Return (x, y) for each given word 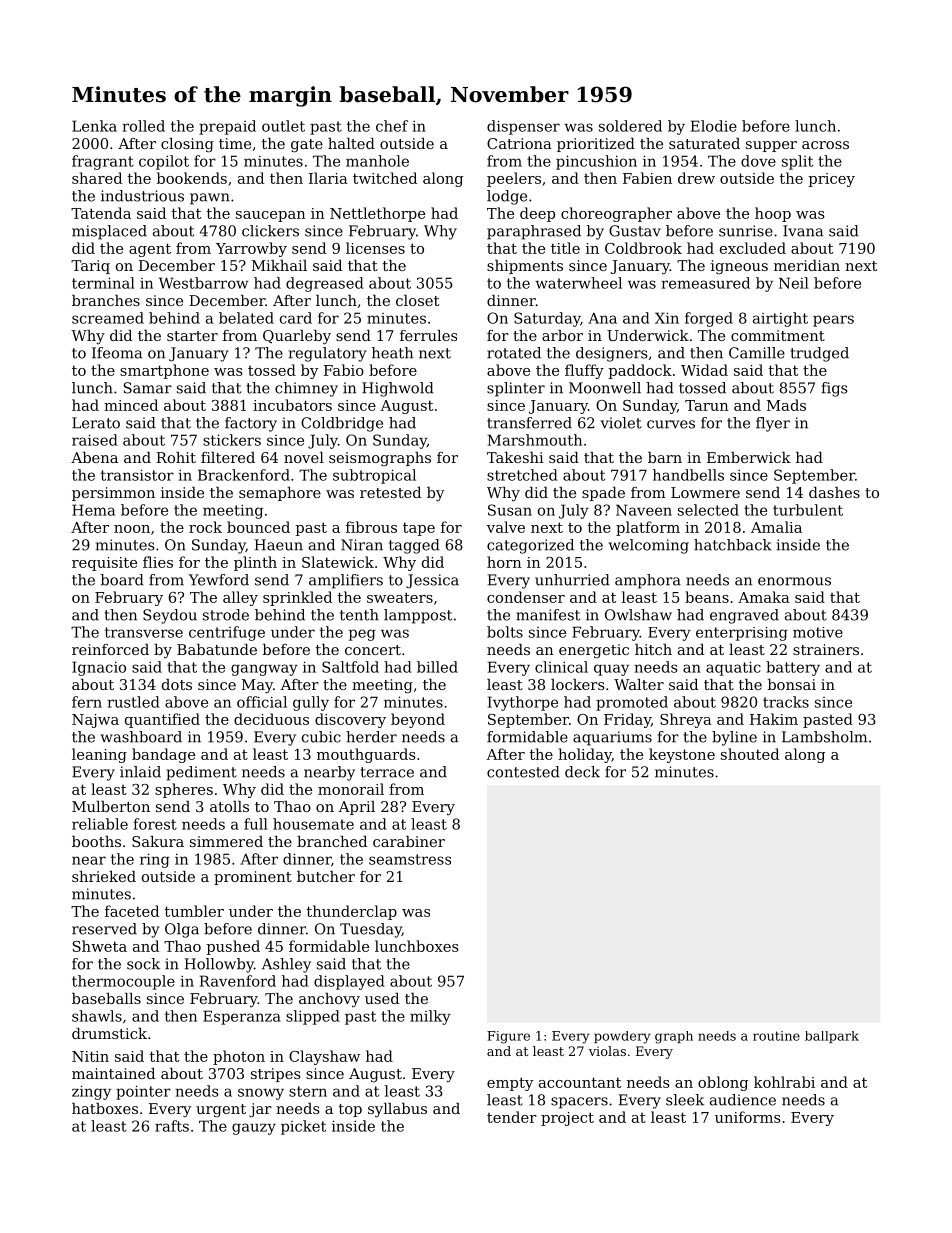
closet (417, 300)
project (567, 1119)
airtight (780, 319)
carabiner (409, 841)
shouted (750, 754)
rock (205, 527)
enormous (794, 581)
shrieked (104, 876)
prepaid (227, 127)
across (825, 145)
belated (246, 318)
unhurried (572, 580)
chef (392, 126)
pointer (143, 1092)
